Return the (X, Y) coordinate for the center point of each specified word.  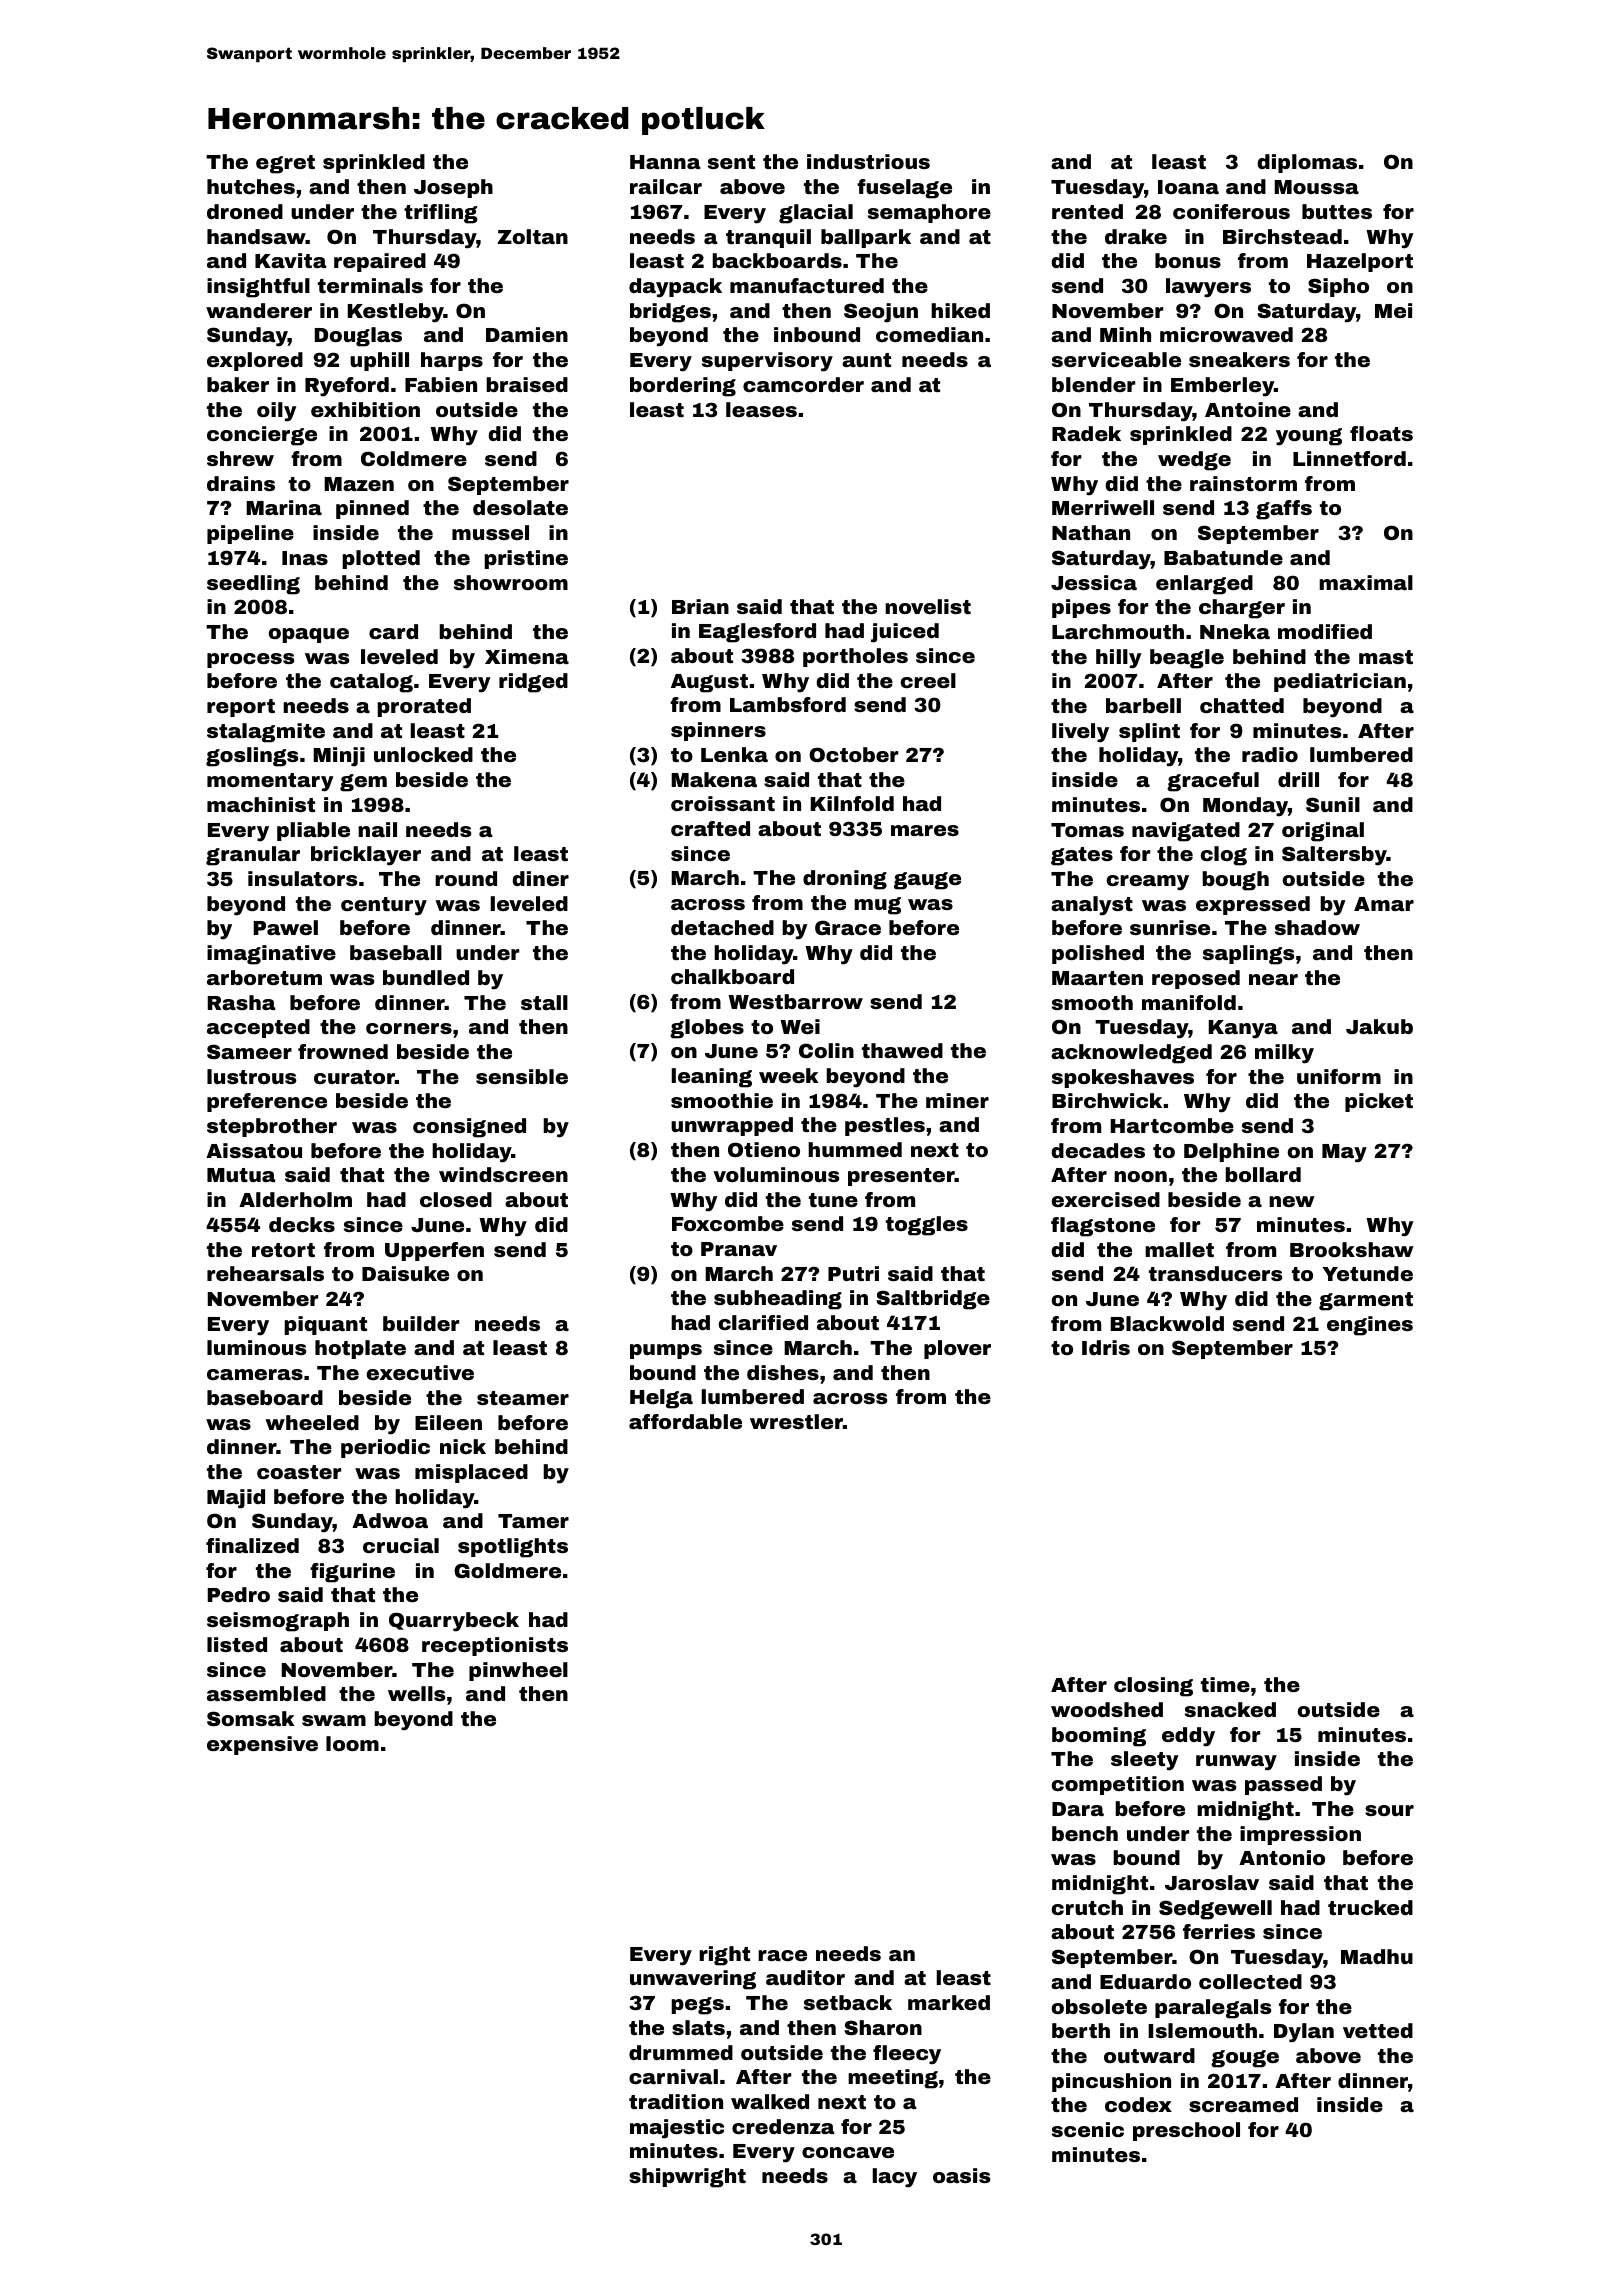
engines (1370, 1326)
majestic (677, 2129)
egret (285, 164)
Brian (700, 606)
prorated (424, 707)
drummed (681, 2052)
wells (416, 1693)
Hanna (665, 162)
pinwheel (518, 1671)
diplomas (1307, 163)
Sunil (1333, 804)
